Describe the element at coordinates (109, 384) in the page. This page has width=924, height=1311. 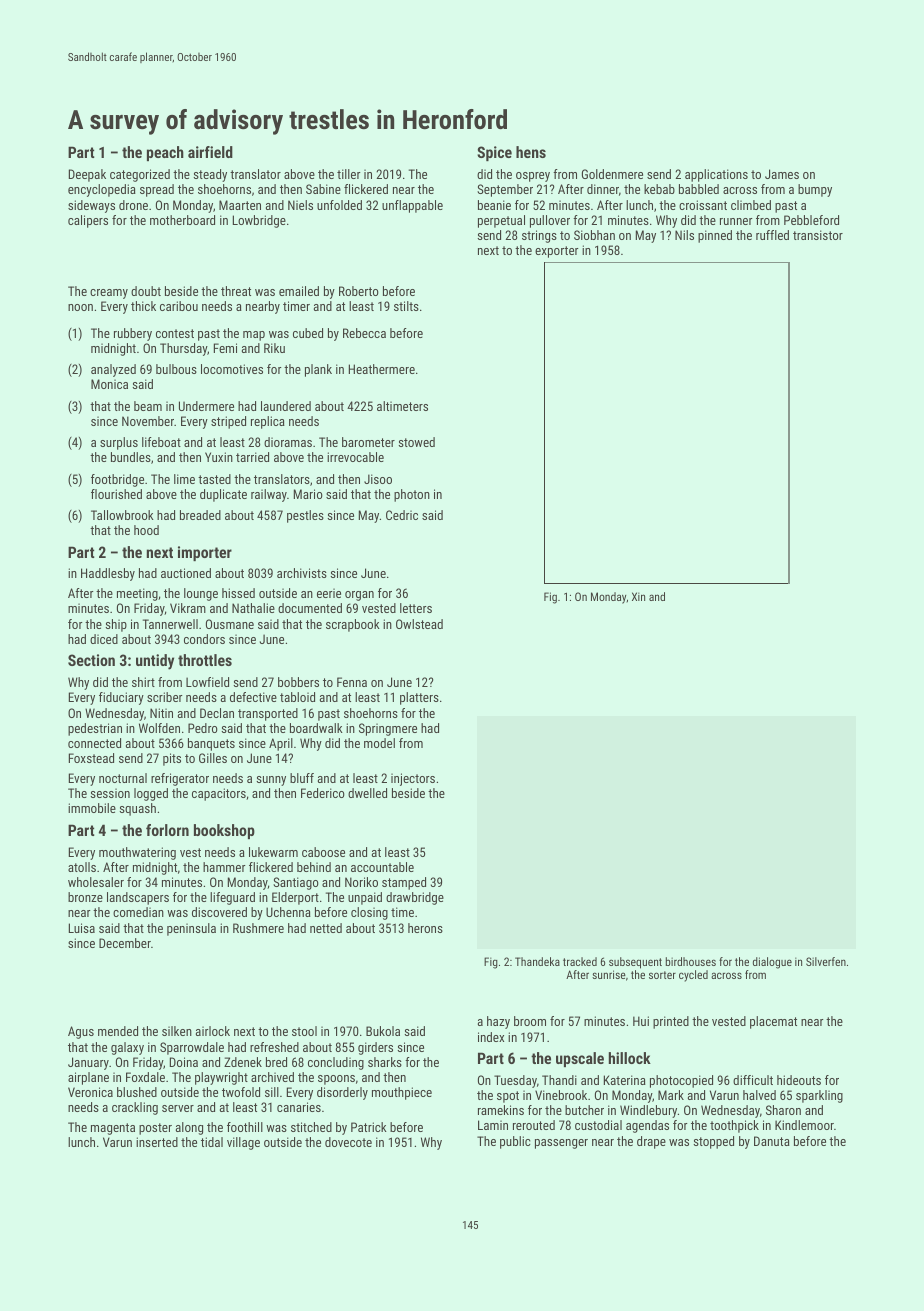
I see `Monica` at that location.
